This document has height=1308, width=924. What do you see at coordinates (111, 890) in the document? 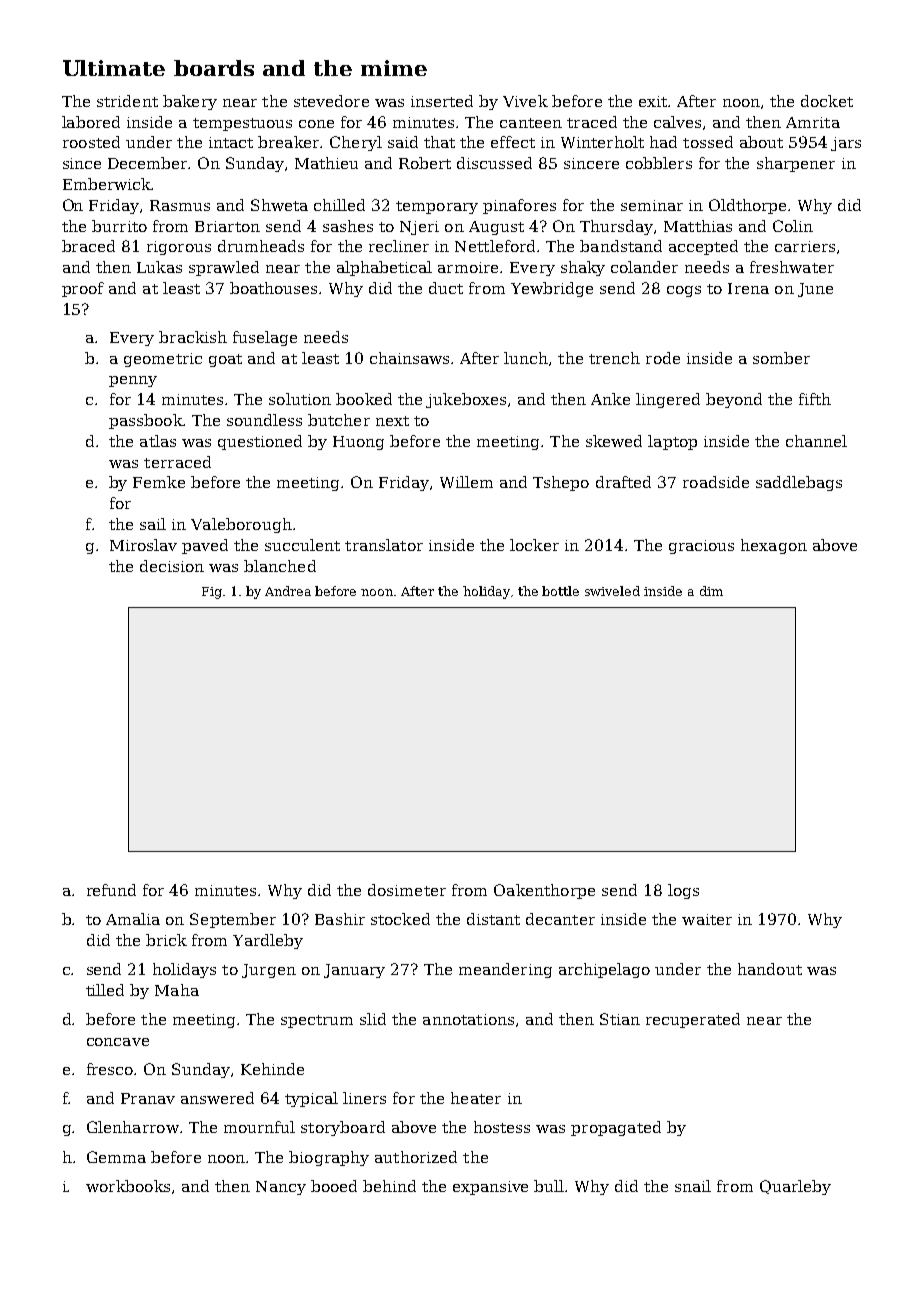
I see `refund` at bounding box center [111, 890].
